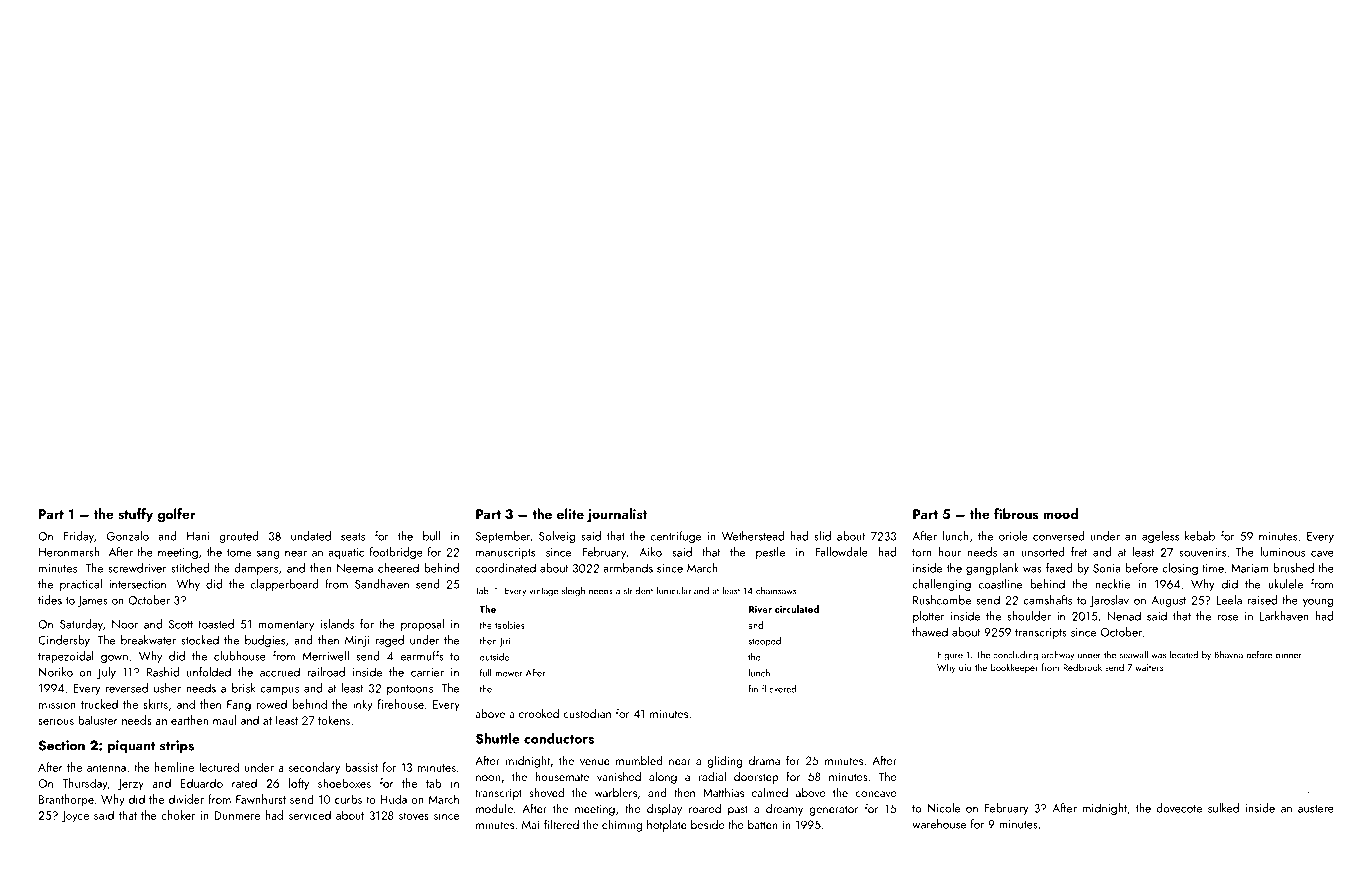 Image resolution: width=1372 pixels, height=887 pixels. Describe the element at coordinates (539, 713) in the screenshot. I see `crooked` at that location.
